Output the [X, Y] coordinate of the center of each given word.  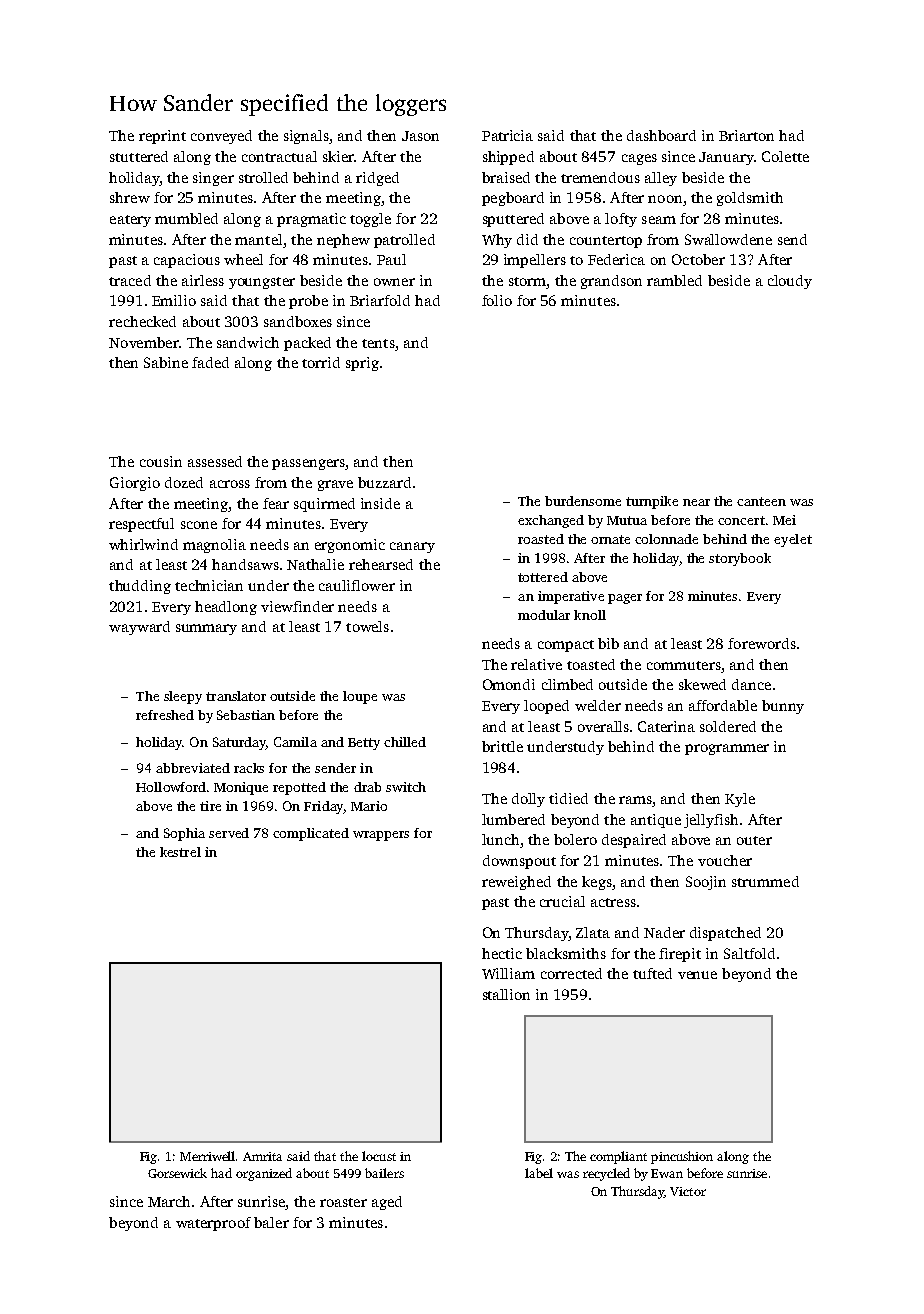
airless [203, 280]
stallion [506, 994]
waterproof [213, 1224]
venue [697, 975]
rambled [674, 280]
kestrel [180, 852]
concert [741, 520]
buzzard [384, 482]
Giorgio [135, 484]
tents [378, 343]
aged [387, 1203]
